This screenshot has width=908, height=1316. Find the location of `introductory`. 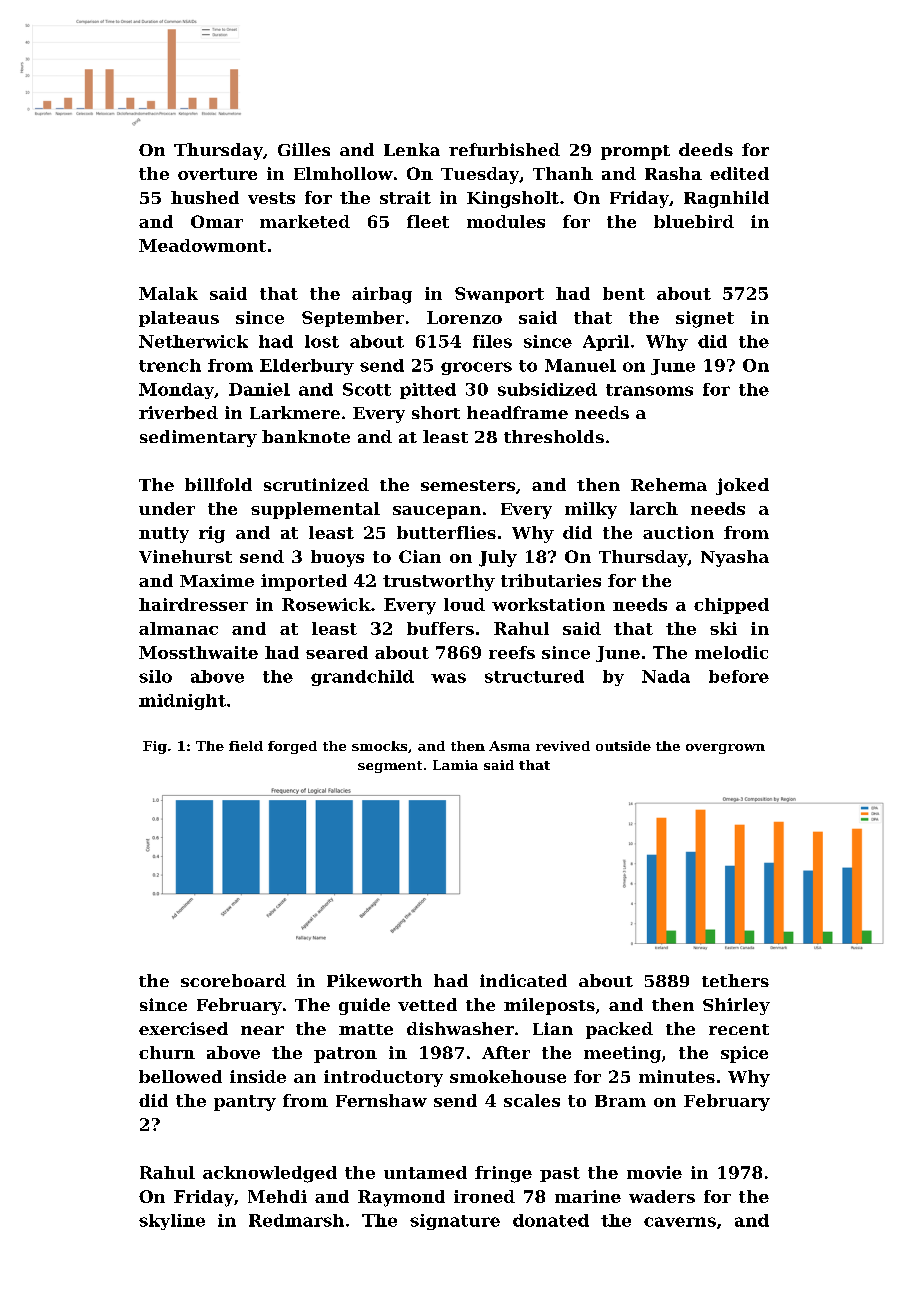

introductory is located at coordinates (383, 1078).
